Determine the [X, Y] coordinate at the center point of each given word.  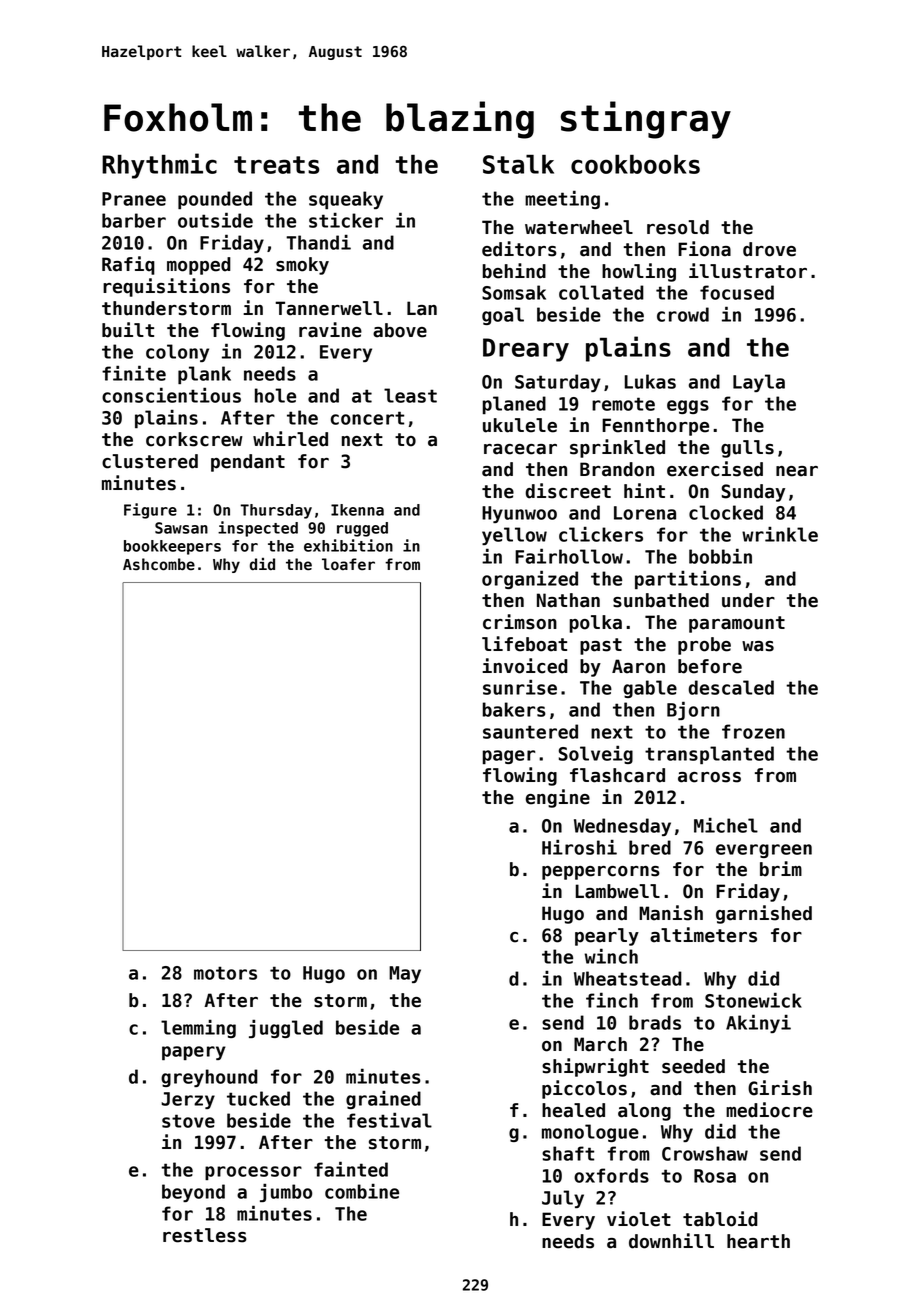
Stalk [518, 164]
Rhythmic [159, 166]
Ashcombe [159, 564]
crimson [520, 622]
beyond [193, 1193]
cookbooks [635, 164]
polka [596, 624]
